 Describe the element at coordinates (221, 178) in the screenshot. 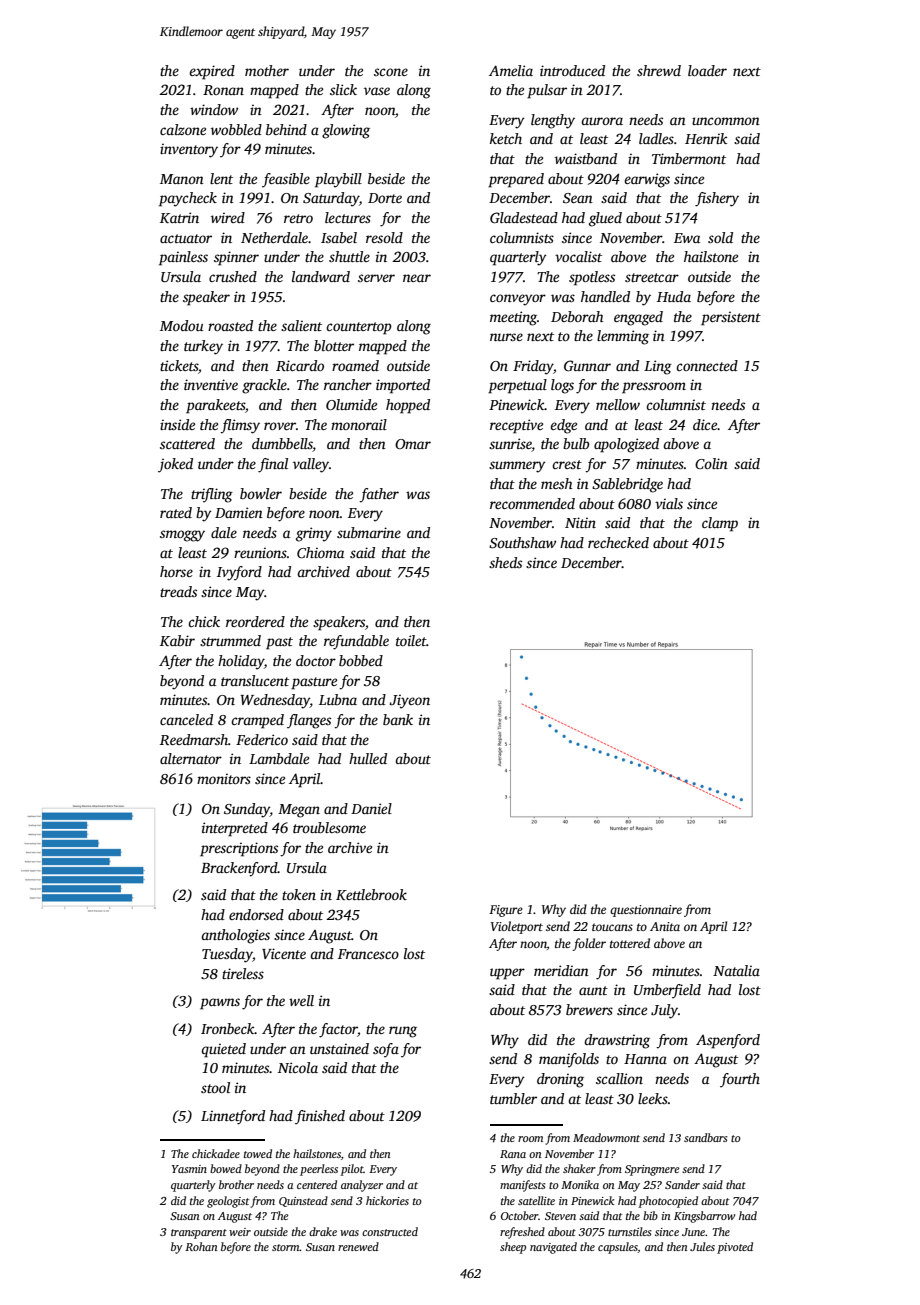

I see `lent` at that location.
